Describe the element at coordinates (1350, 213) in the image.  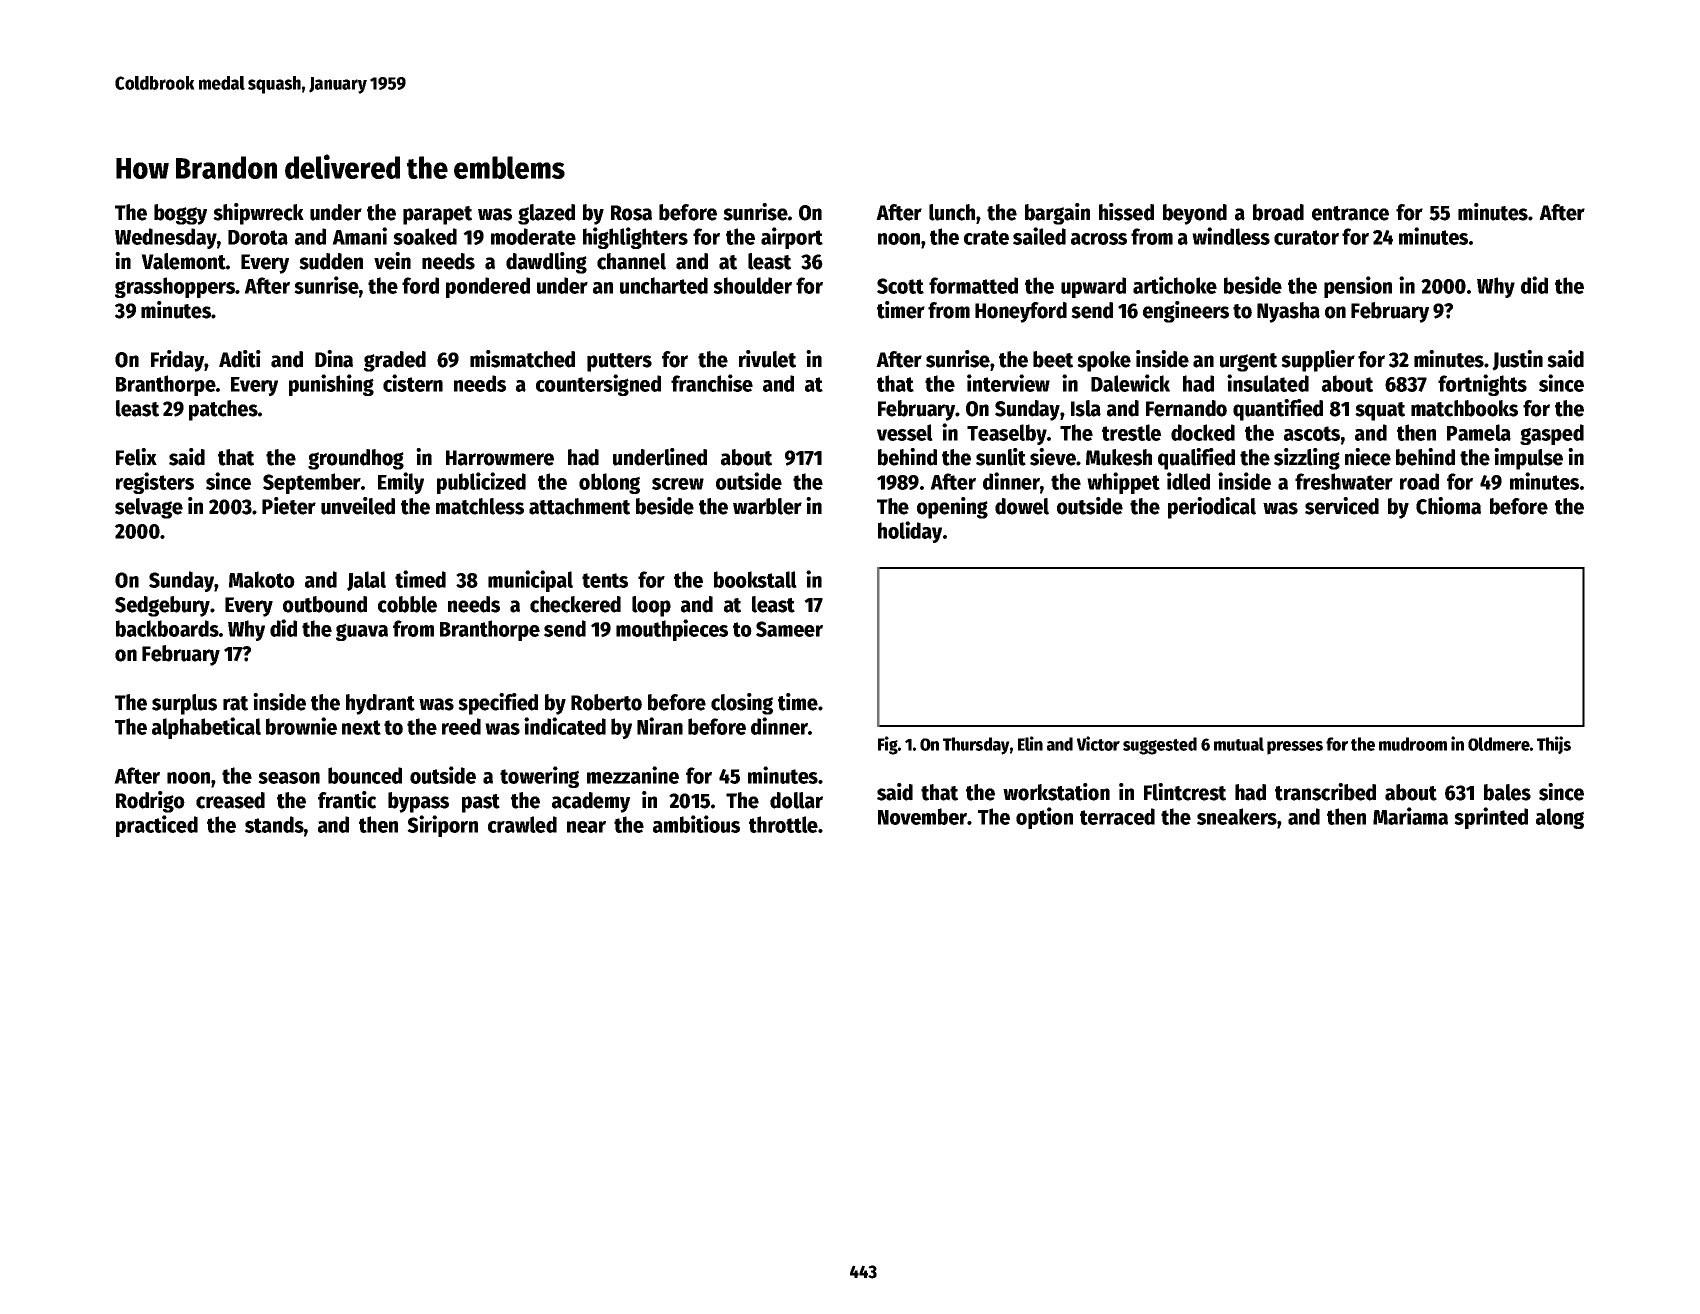
I see `entrance` at that location.
